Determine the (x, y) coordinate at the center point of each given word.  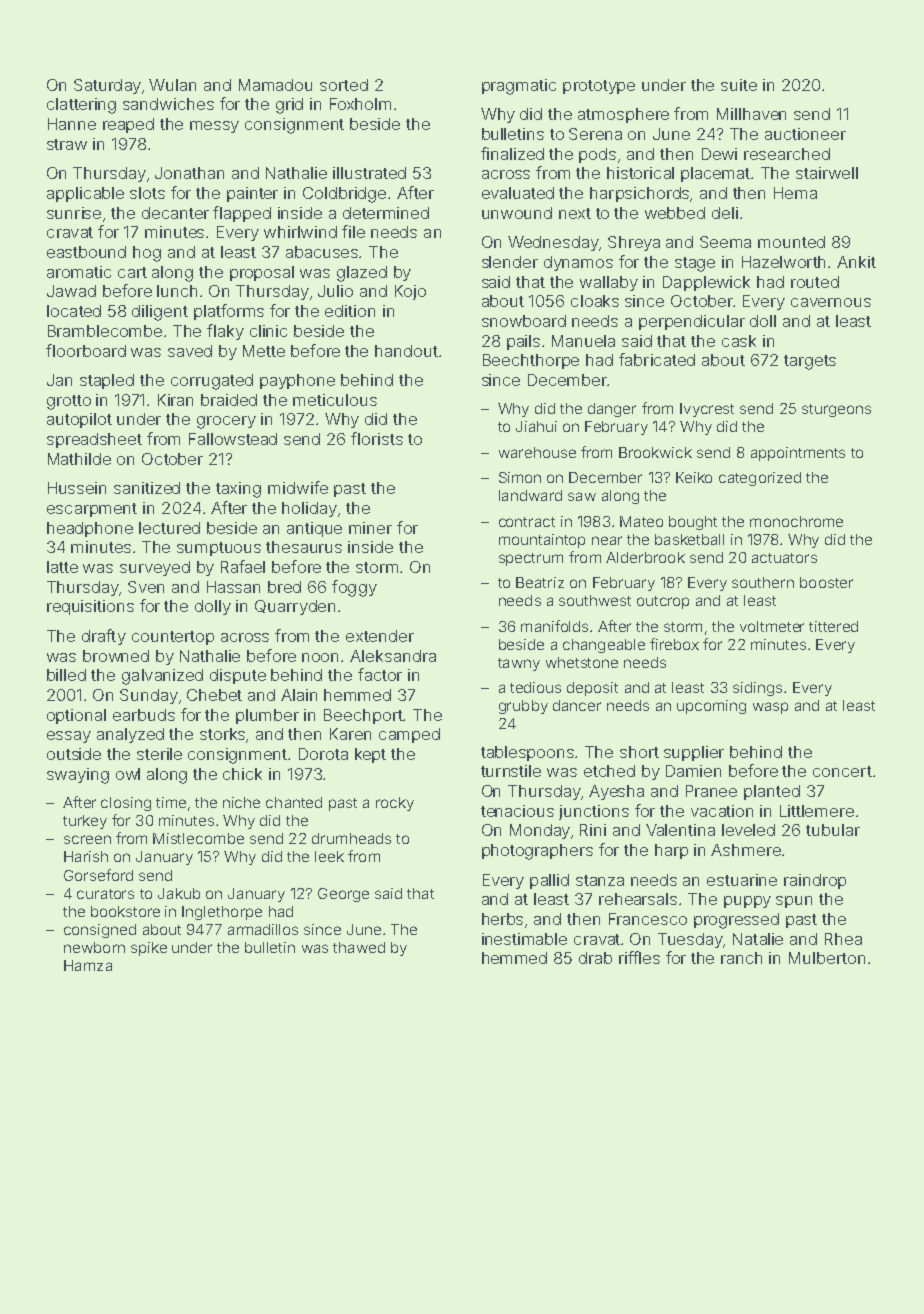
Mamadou (275, 85)
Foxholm (360, 104)
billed (66, 675)
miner (370, 528)
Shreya (634, 243)
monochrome (796, 521)
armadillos (263, 929)
